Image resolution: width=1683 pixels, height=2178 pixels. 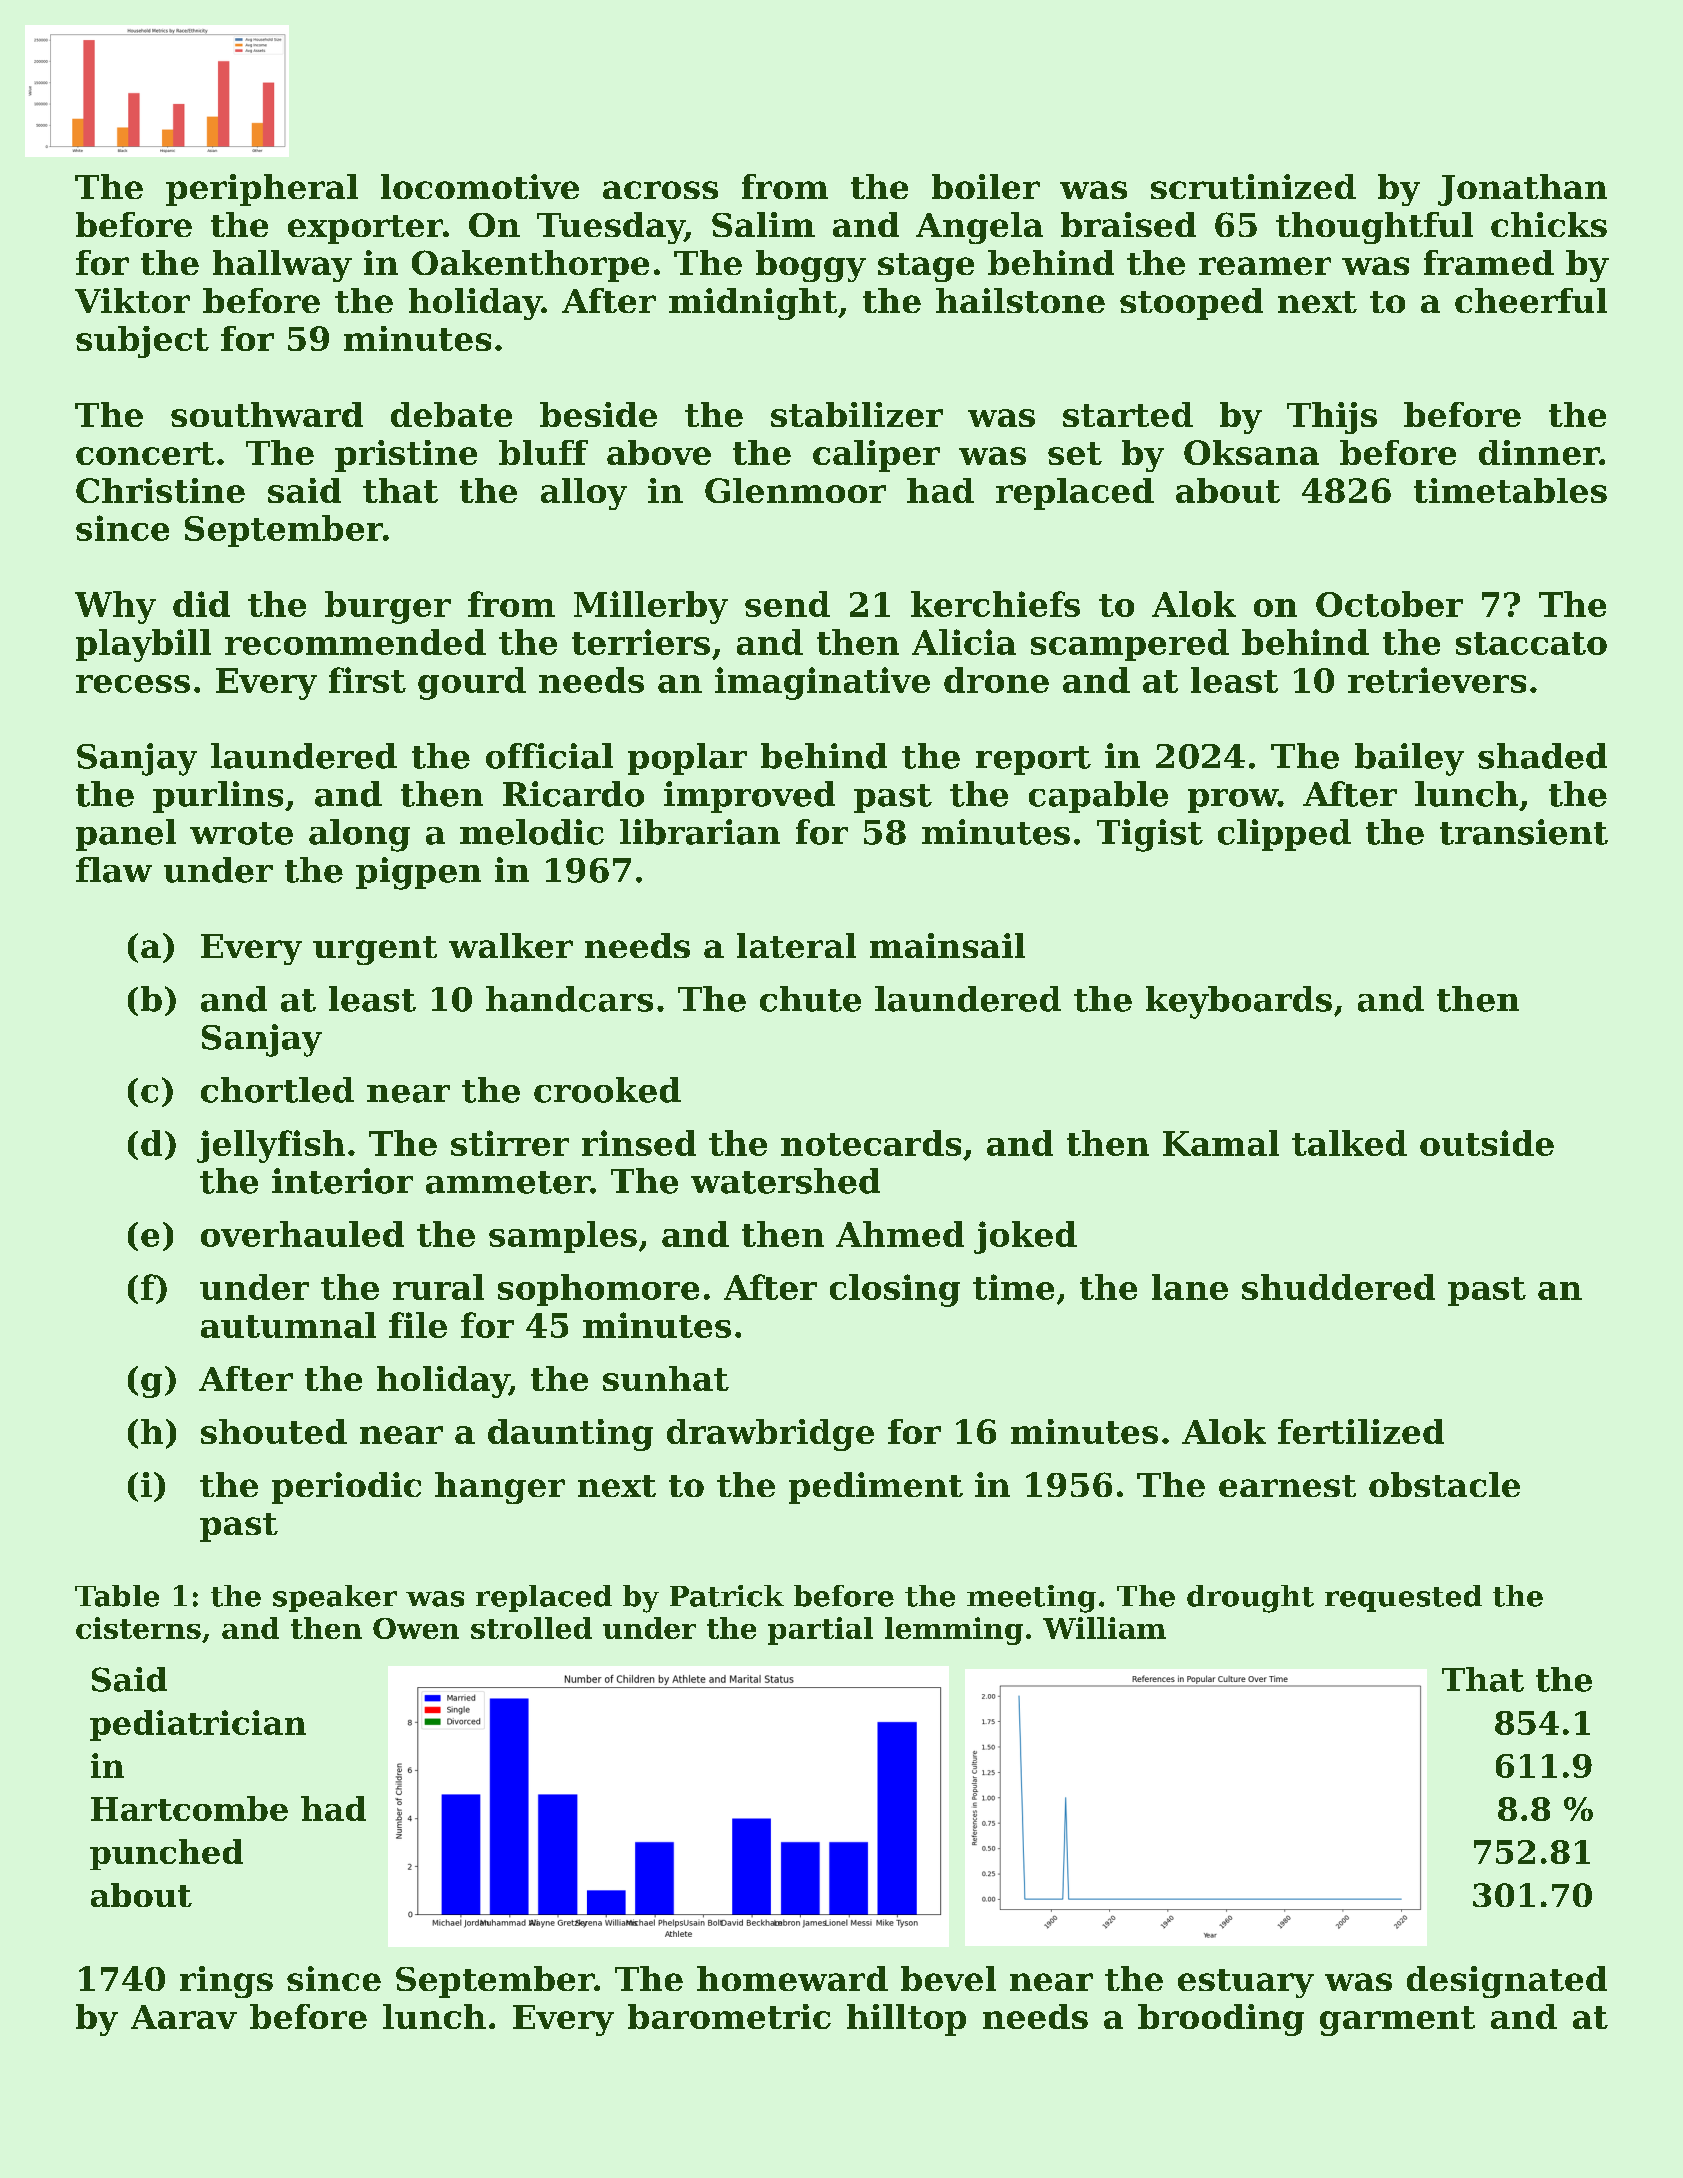 What do you see at coordinates (810, 999) in the screenshot?
I see `chute` at bounding box center [810, 999].
